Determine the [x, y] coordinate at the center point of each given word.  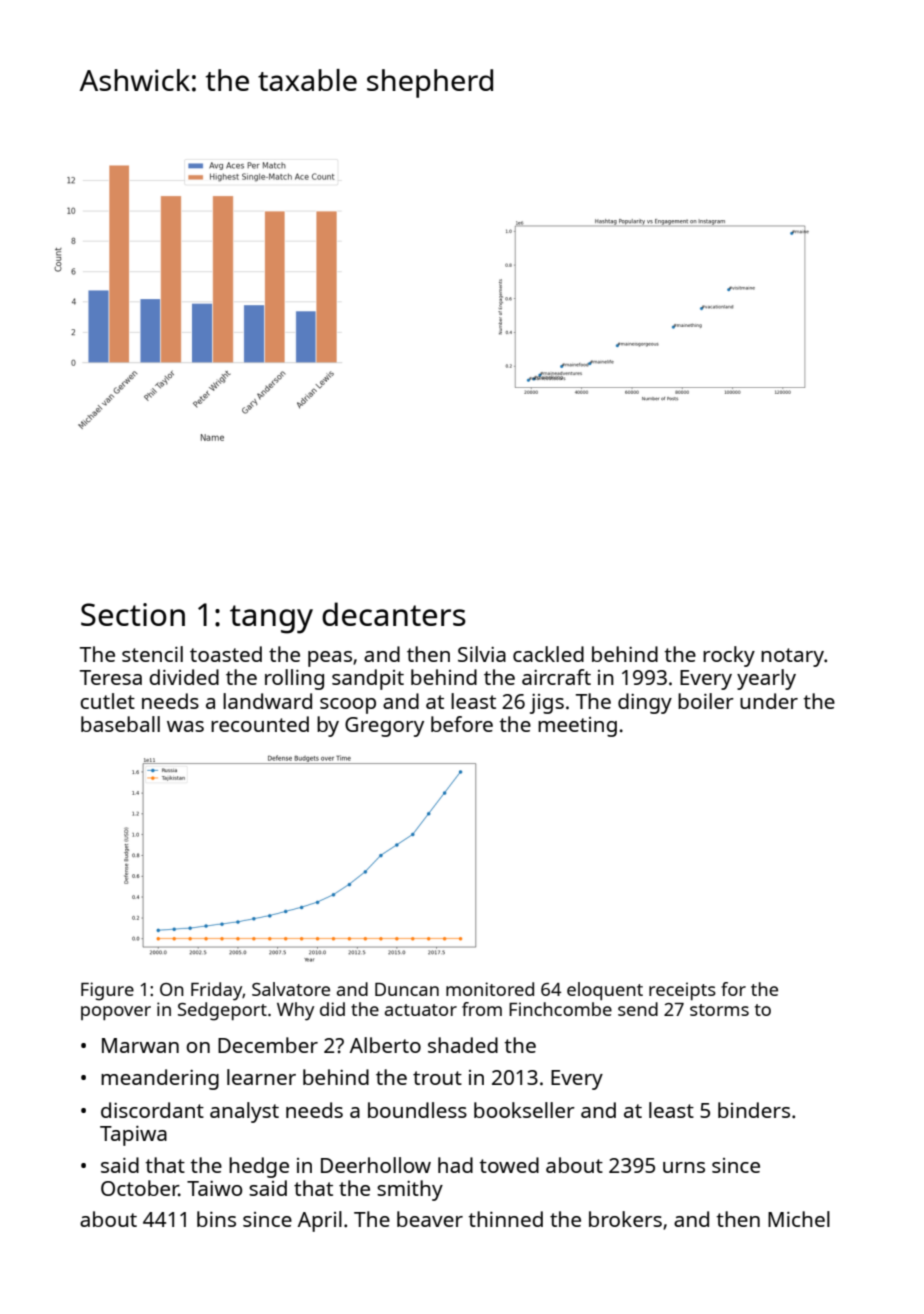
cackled [548, 654]
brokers [625, 1219]
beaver [430, 1219]
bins [216, 1219]
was [185, 726]
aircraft [556, 677]
